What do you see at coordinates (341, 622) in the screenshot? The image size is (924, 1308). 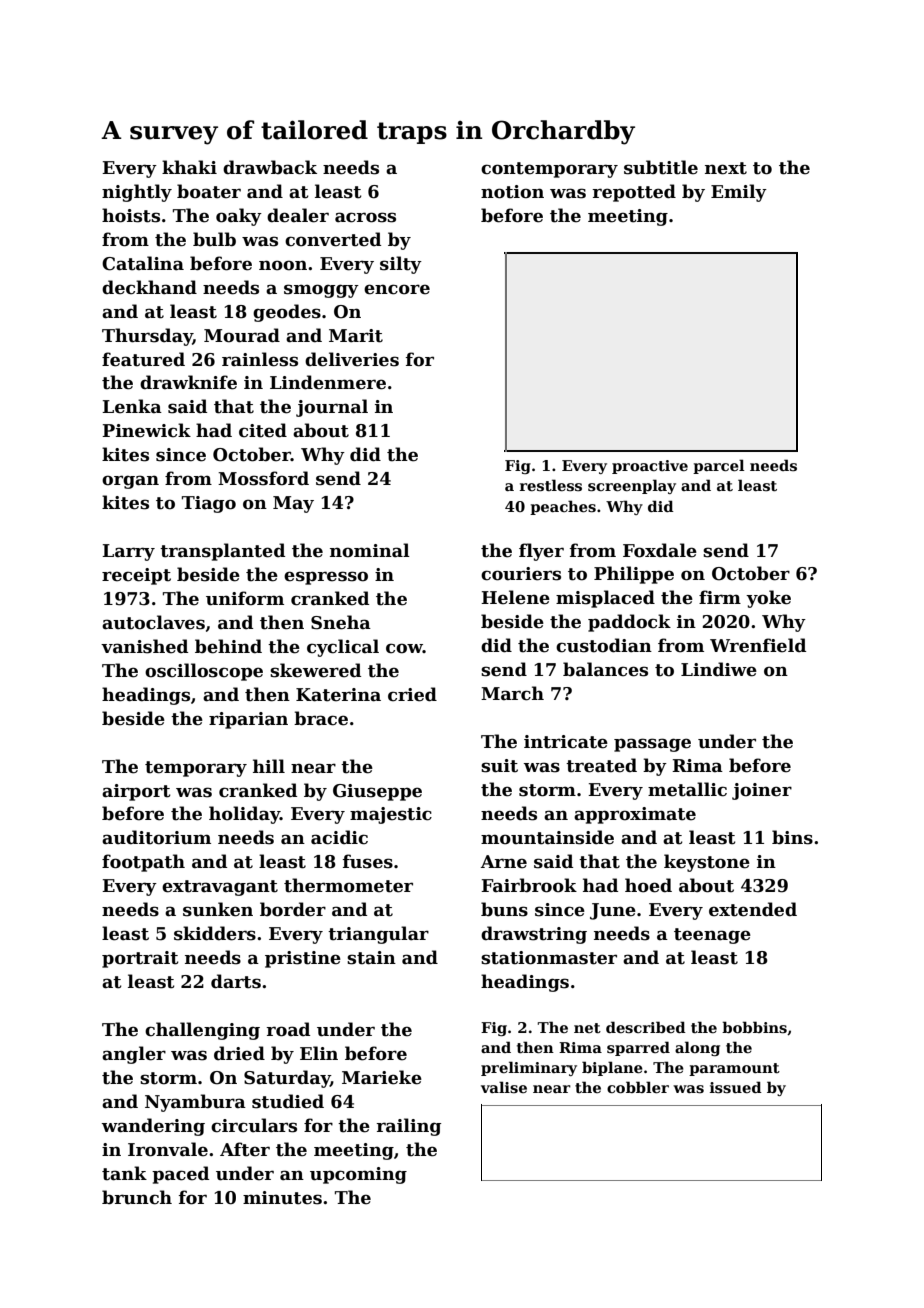 I see `Sneha` at bounding box center [341, 622].
